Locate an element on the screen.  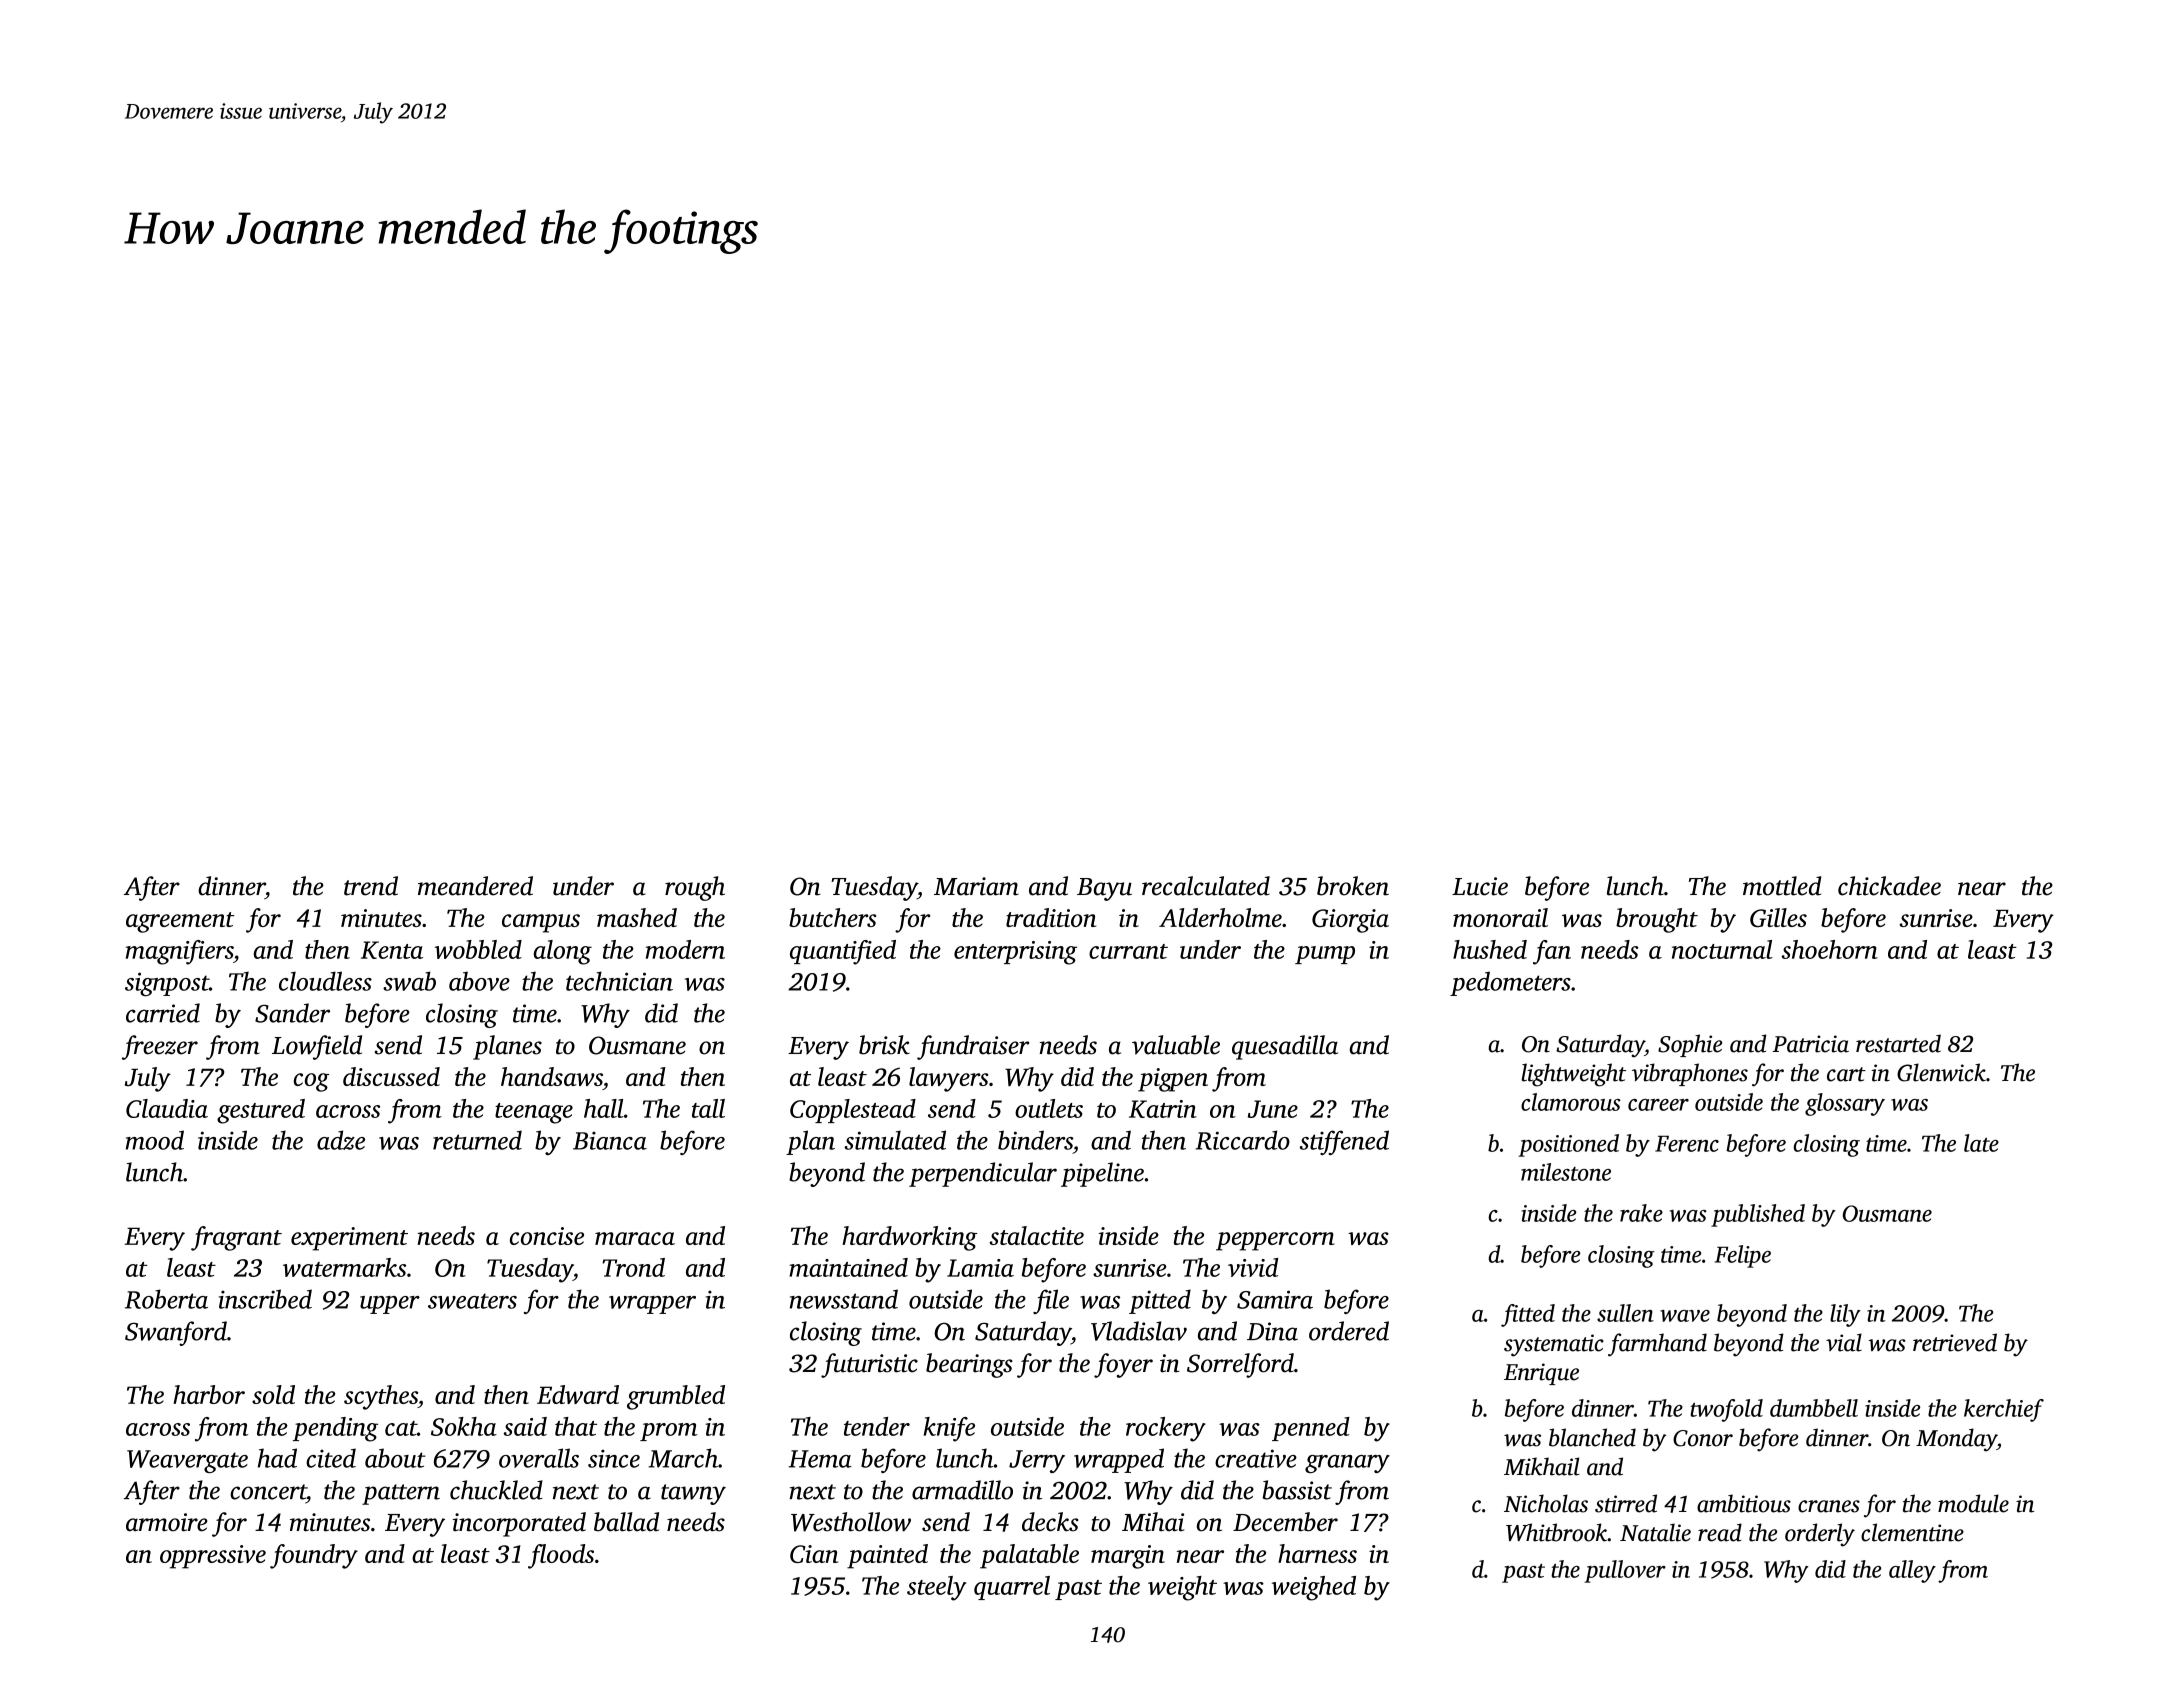
pump is located at coordinates (1325, 955).
